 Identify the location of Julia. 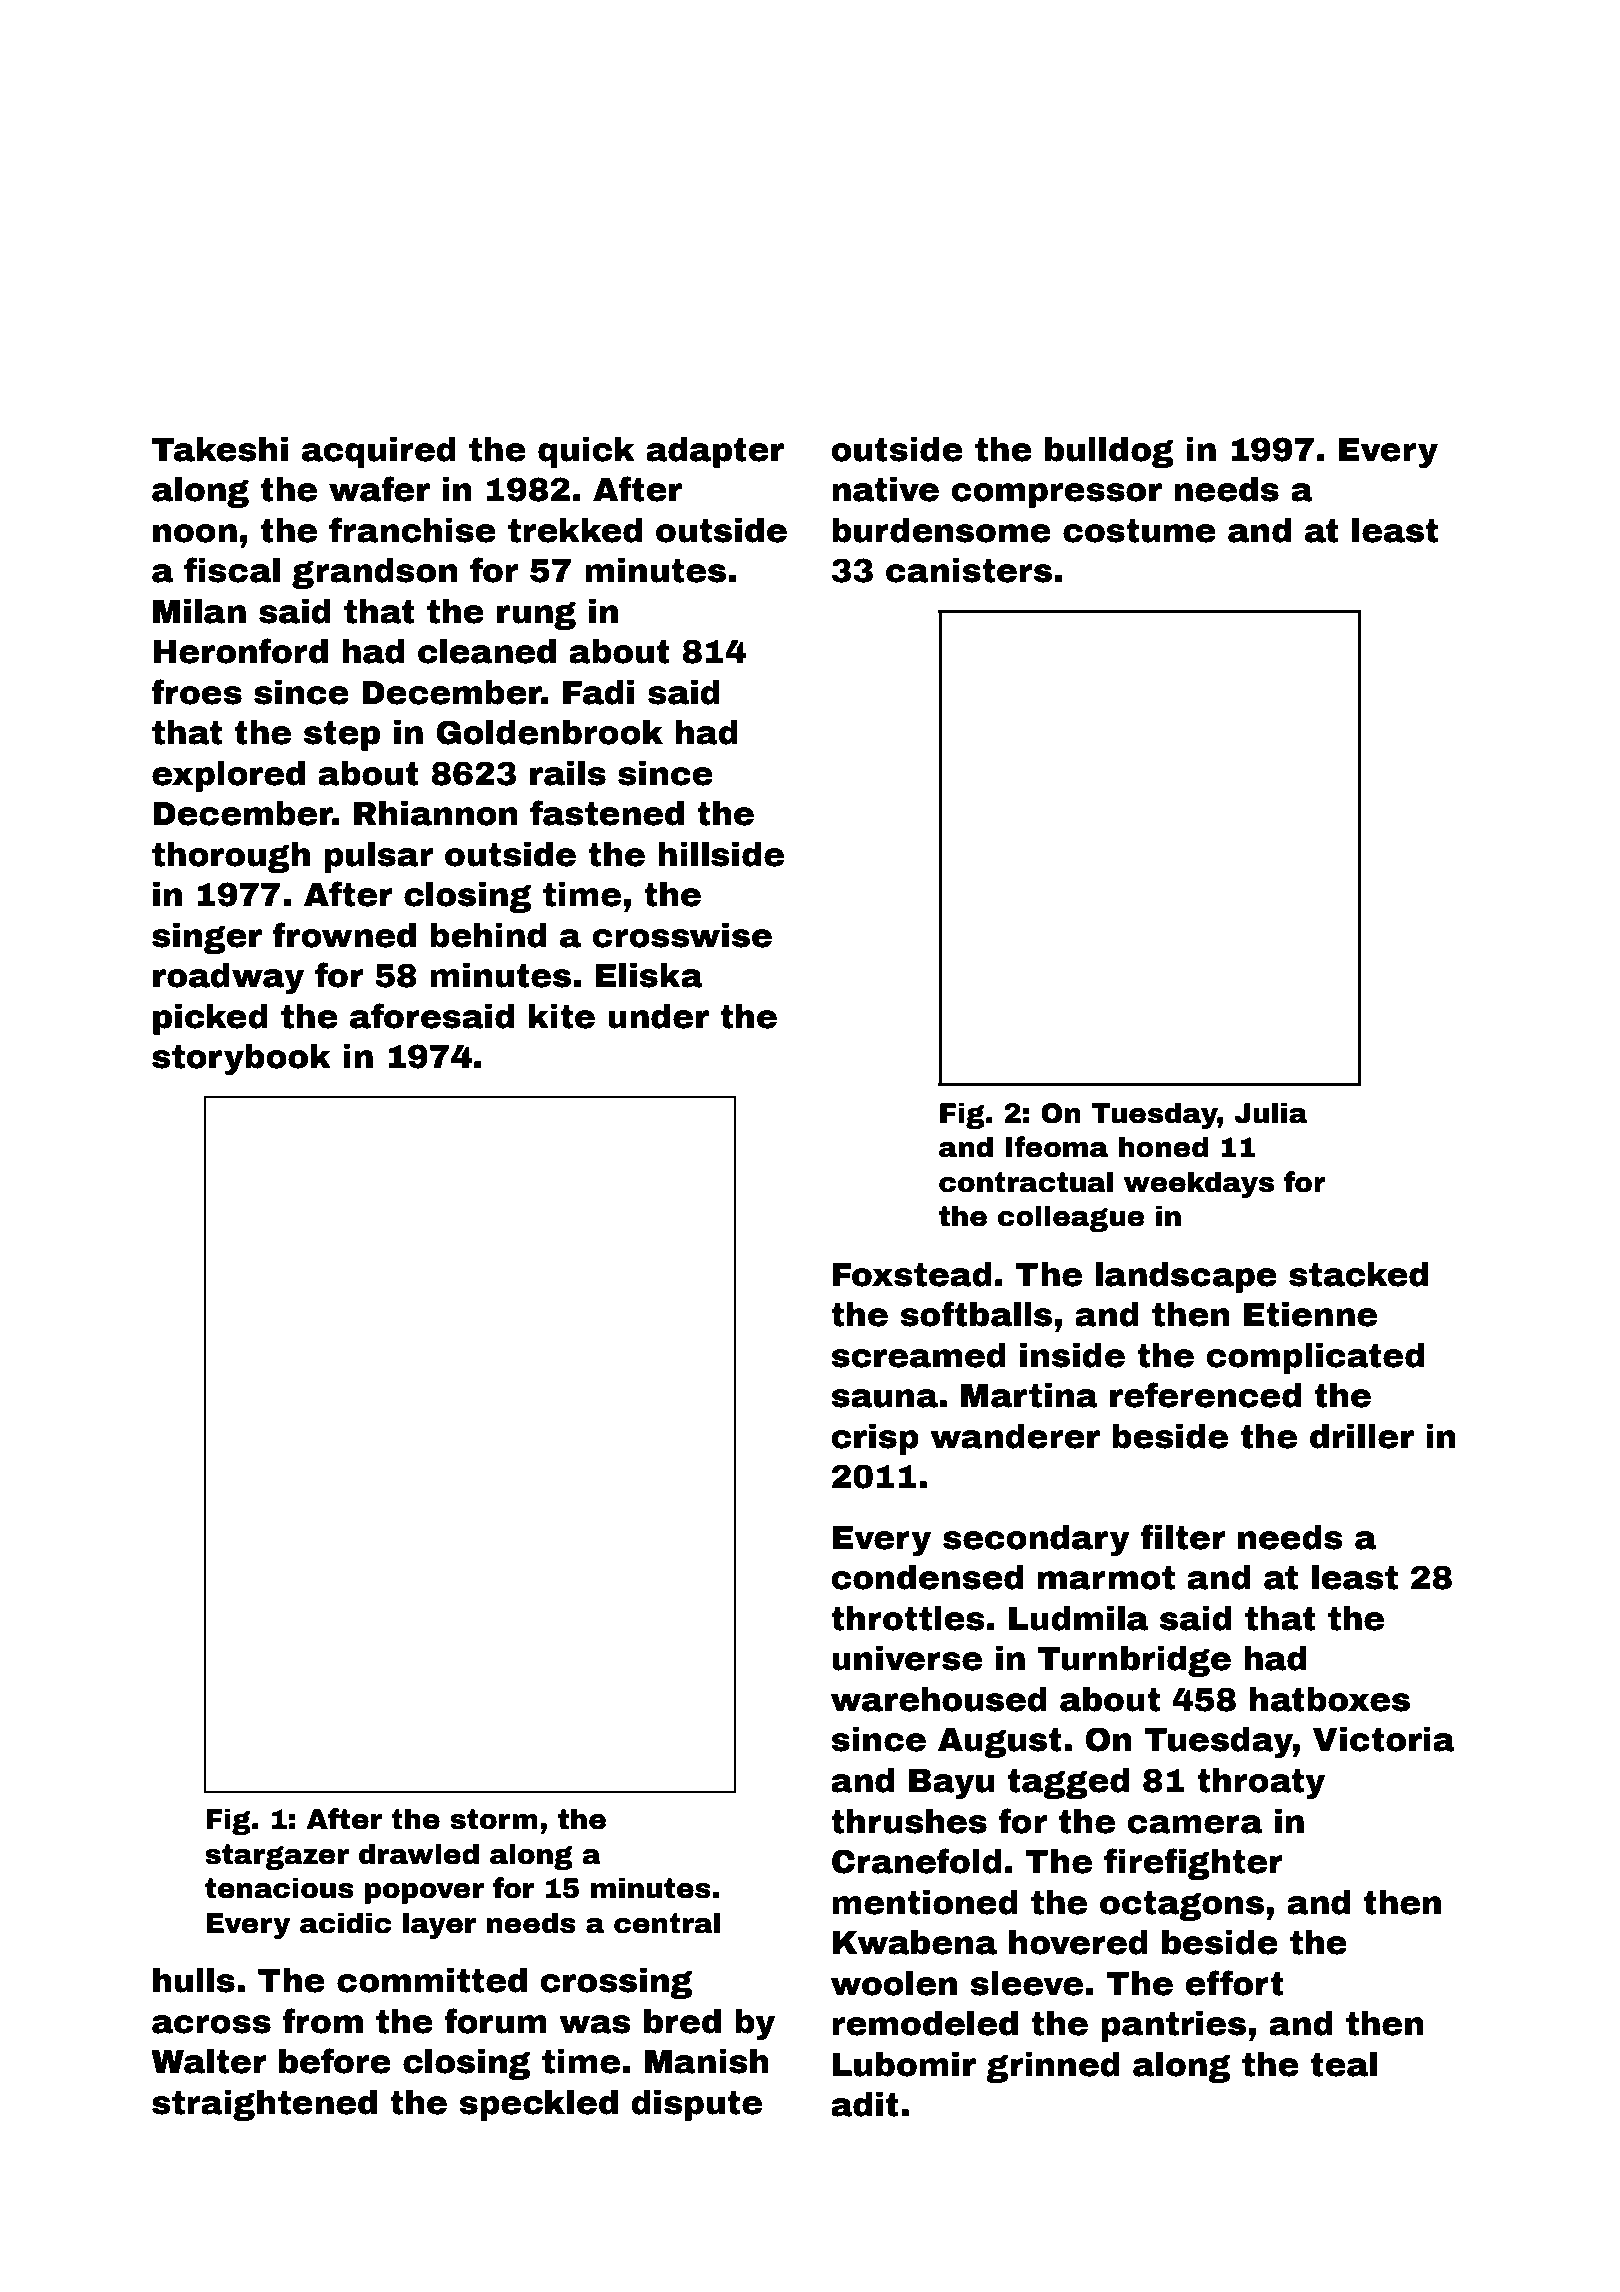
(1270, 1113).
